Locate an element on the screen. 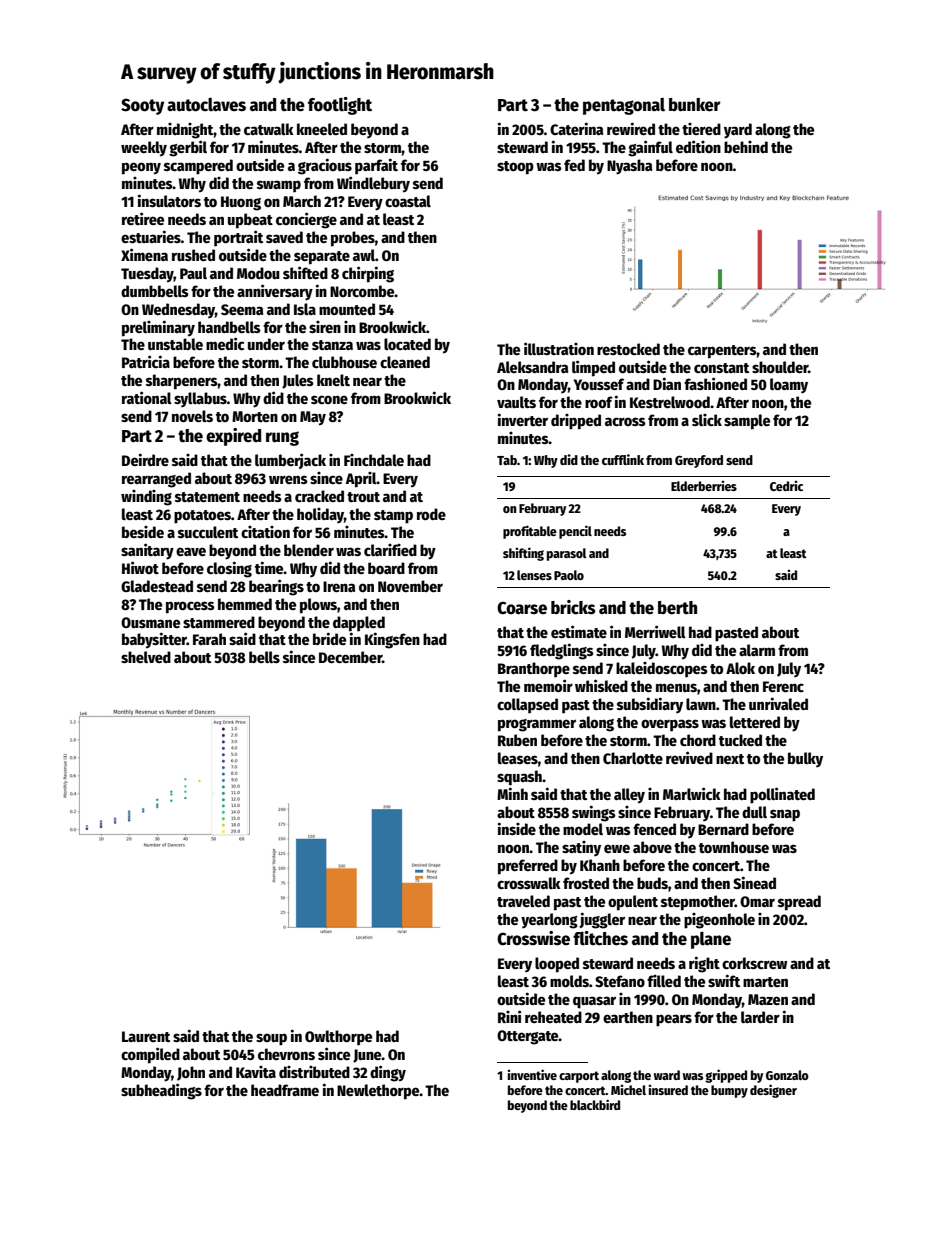  Coarse is located at coordinates (522, 608).
